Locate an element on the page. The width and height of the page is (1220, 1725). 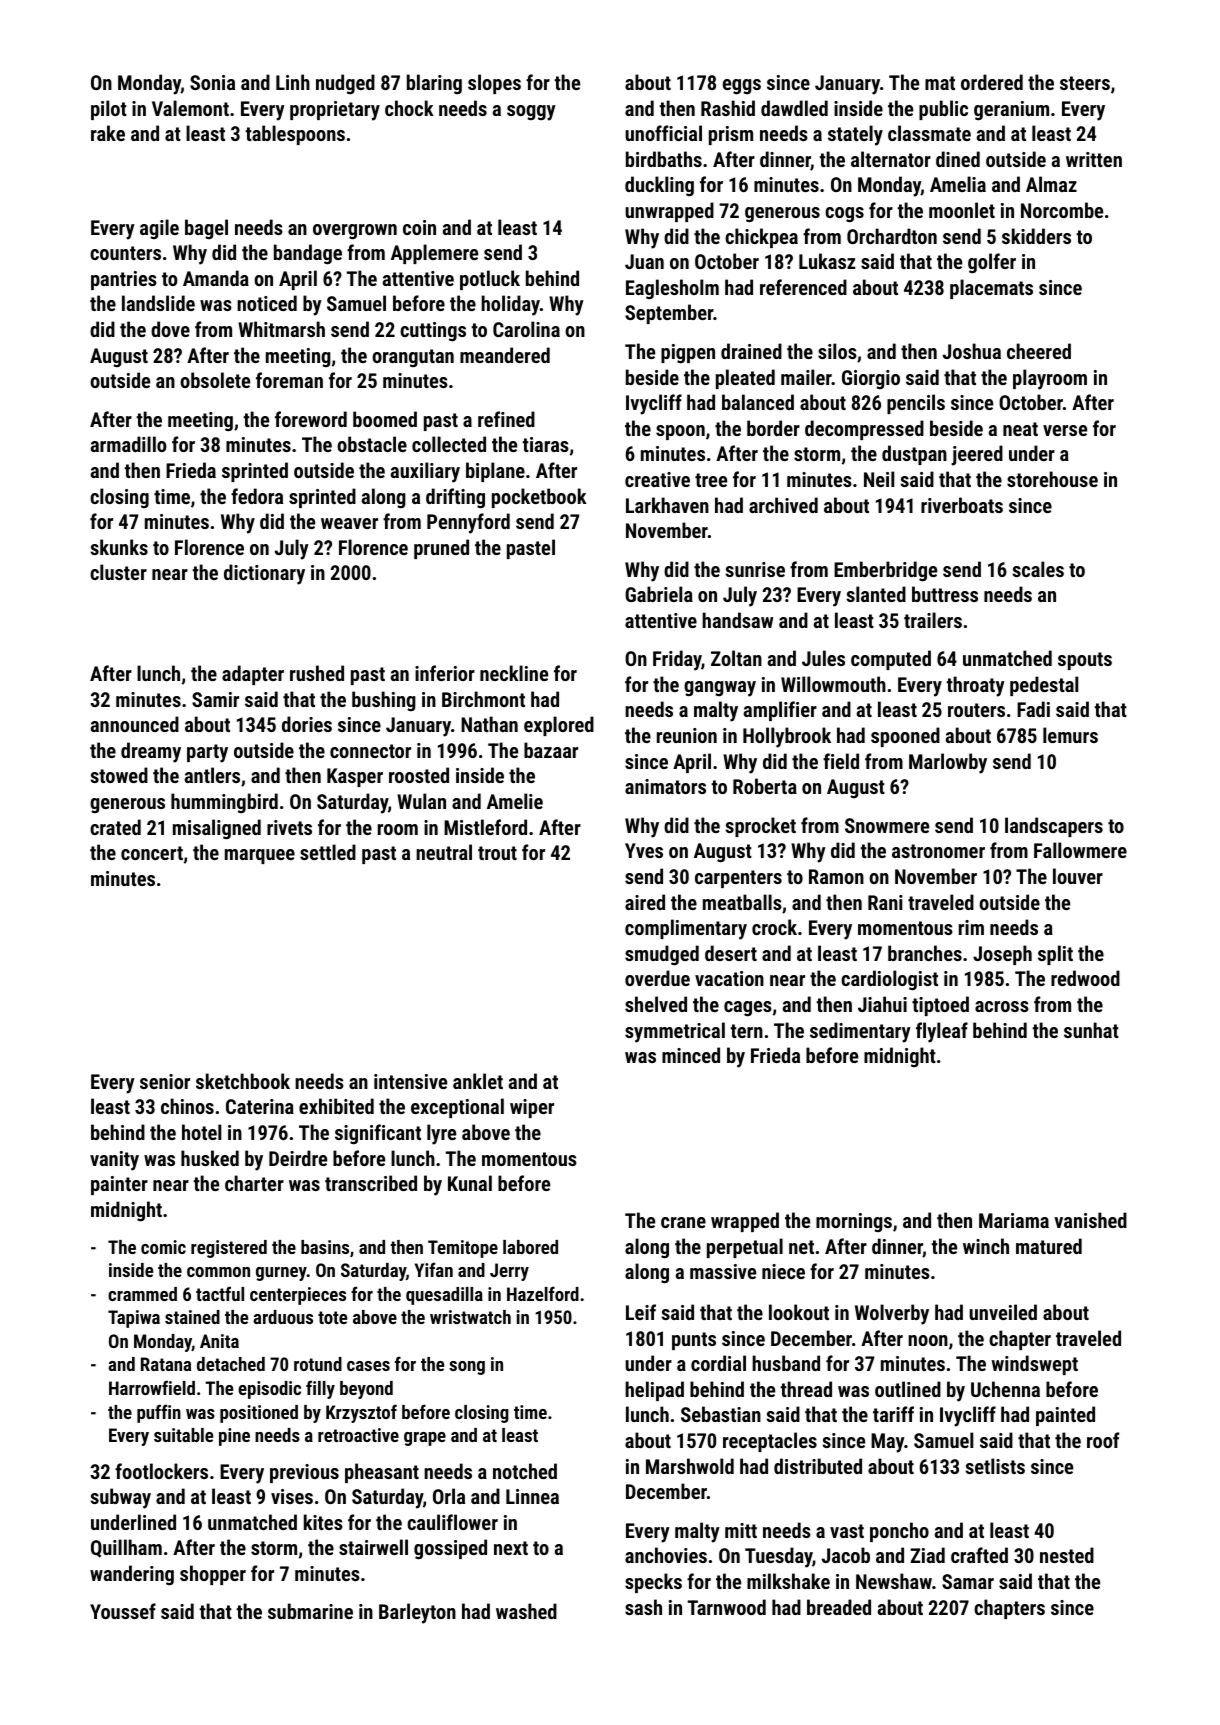
classmate is located at coordinates (929, 133).
